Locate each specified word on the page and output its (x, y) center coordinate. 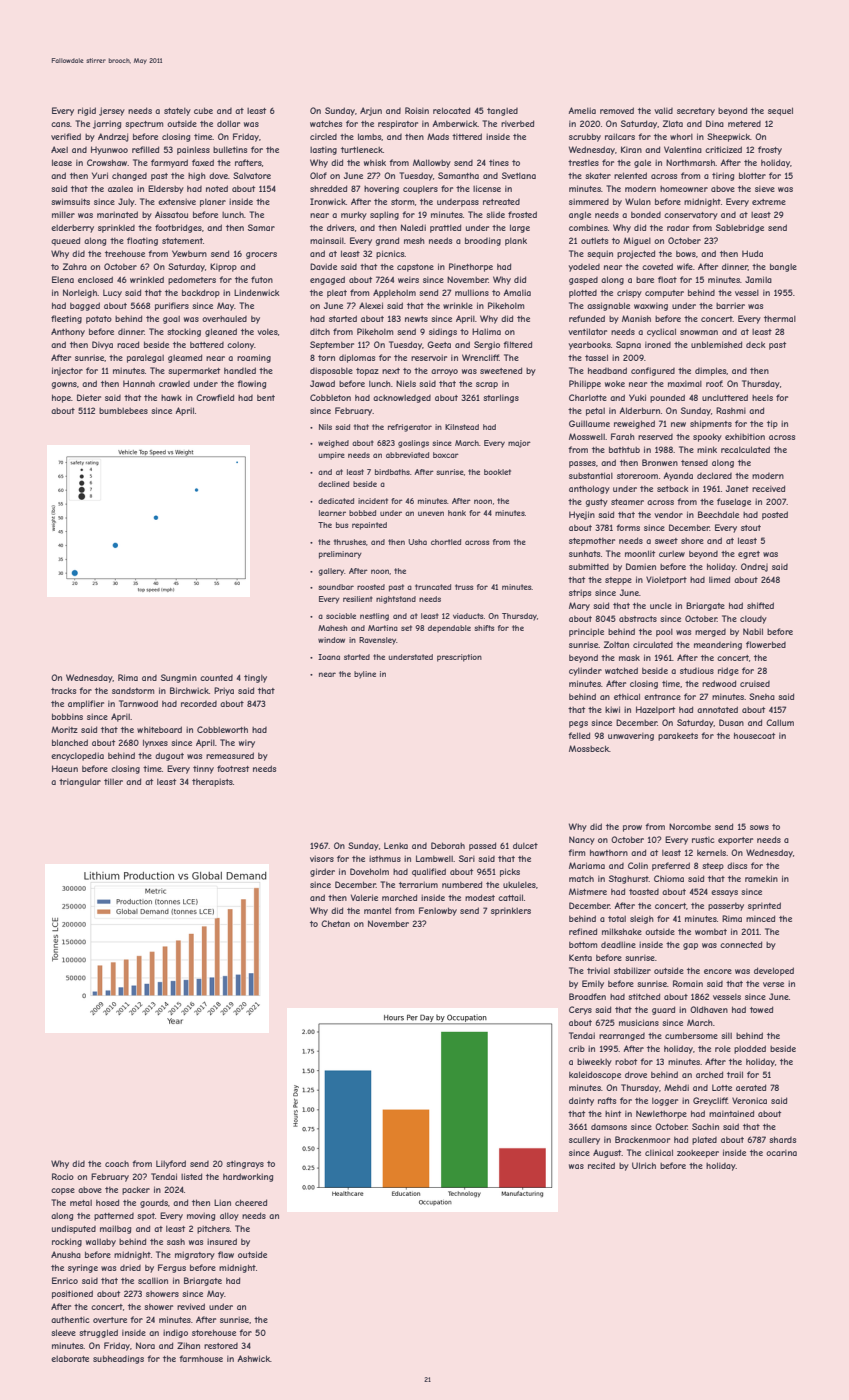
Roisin (417, 110)
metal (81, 1203)
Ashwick (253, 1358)
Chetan (335, 923)
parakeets (678, 737)
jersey (112, 111)
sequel (780, 111)
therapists (212, 782)
